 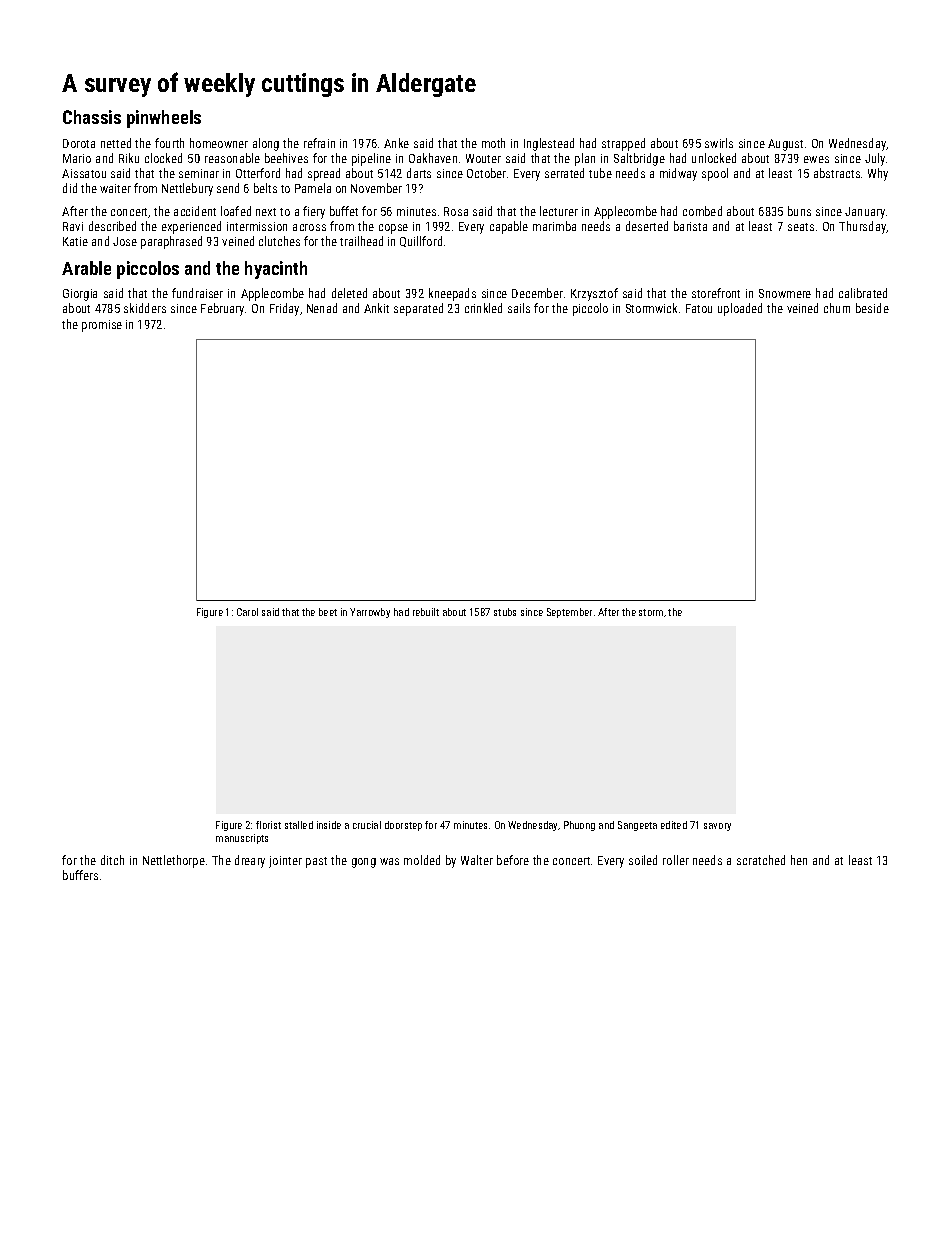 What do you see at coordinates (164, 119) in the image?
I see `pinwheels` at bounding box center [164, 119].
